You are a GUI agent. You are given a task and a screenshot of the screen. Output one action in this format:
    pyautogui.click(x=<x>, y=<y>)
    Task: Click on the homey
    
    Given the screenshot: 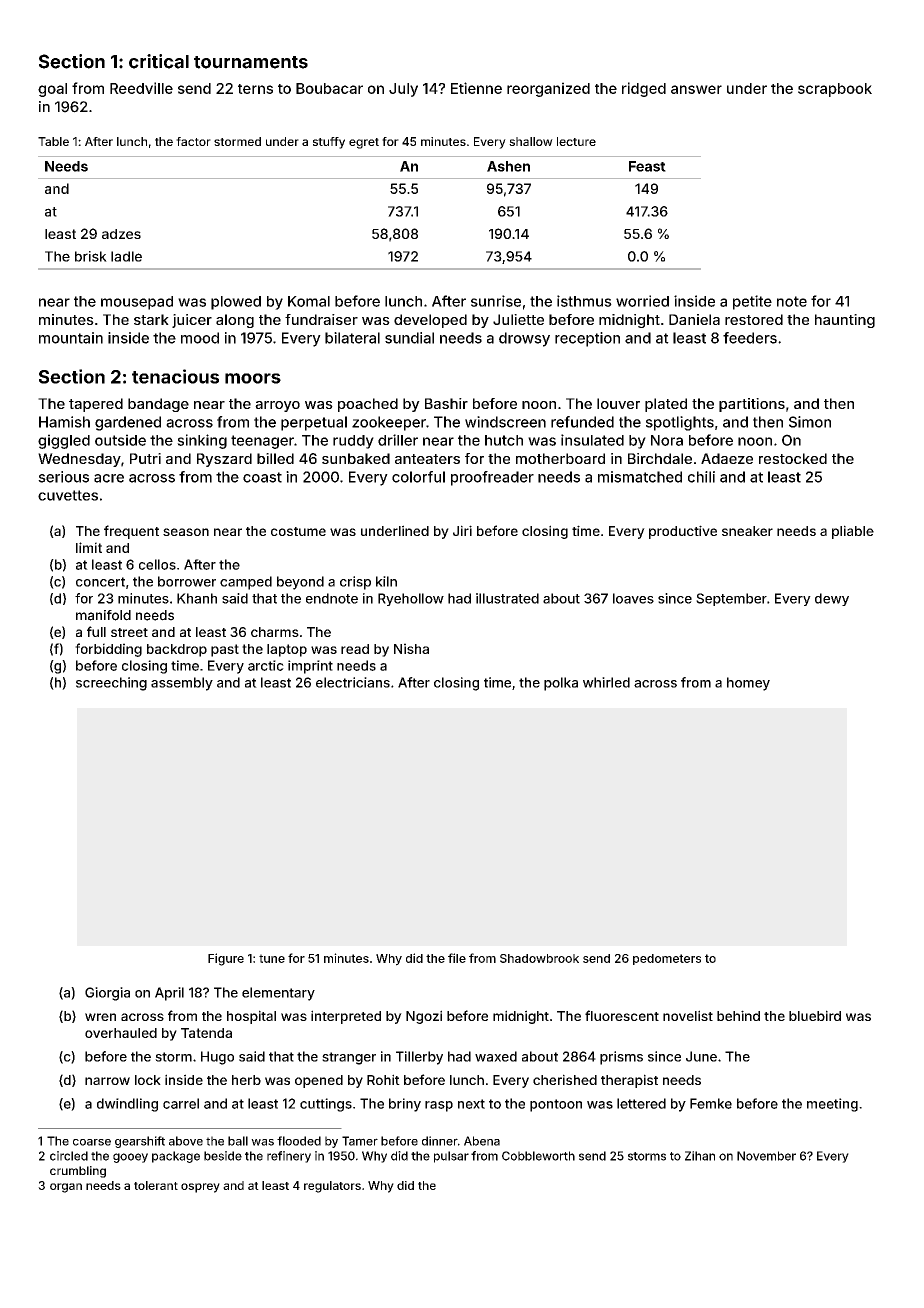 What is the action you would take?
    pyautogui.click(x=748, y=684)
